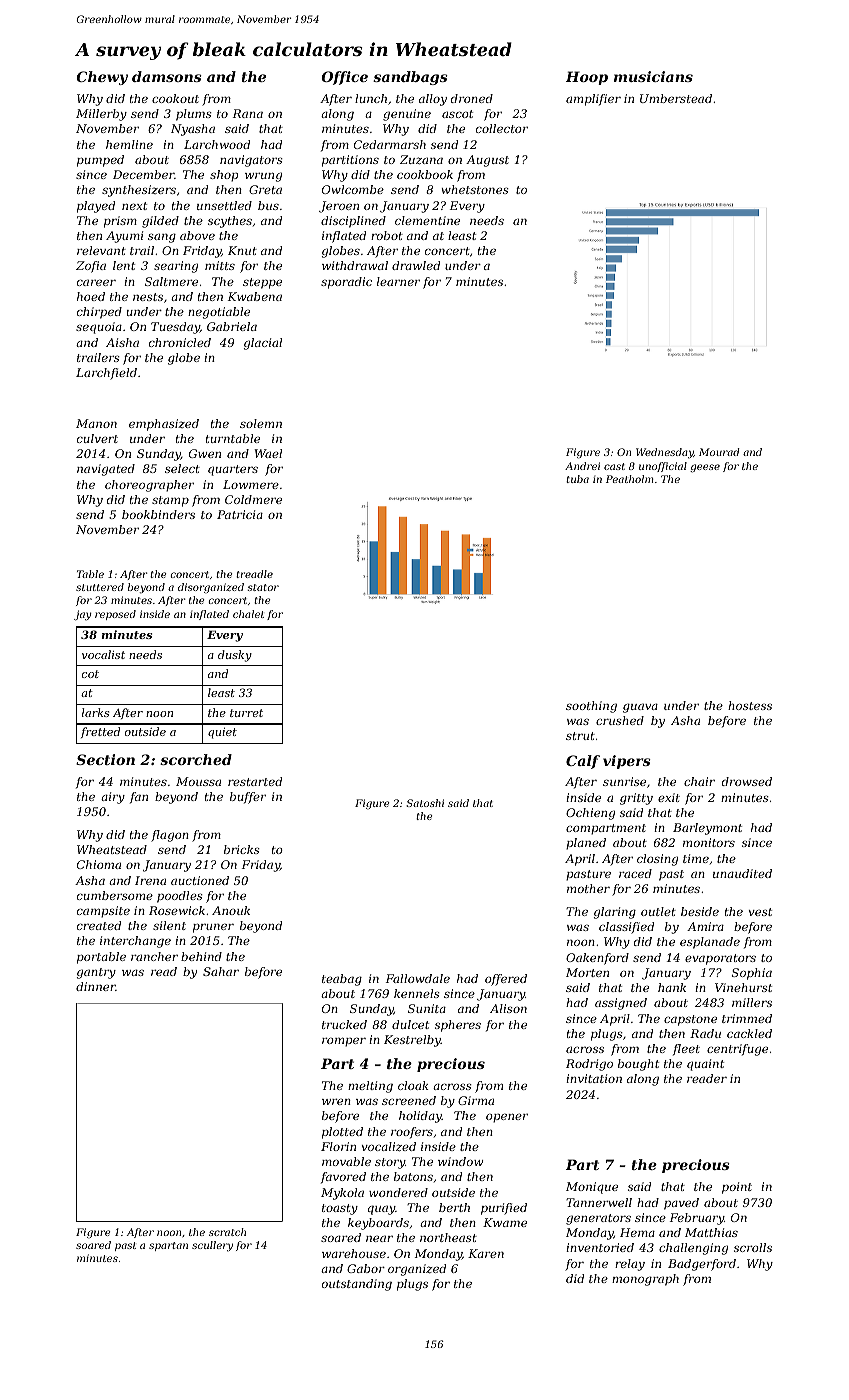 The image size is (849, 1400). Describe the element at coordinates (750, 705) in the document. I see `hostess` at that location.
